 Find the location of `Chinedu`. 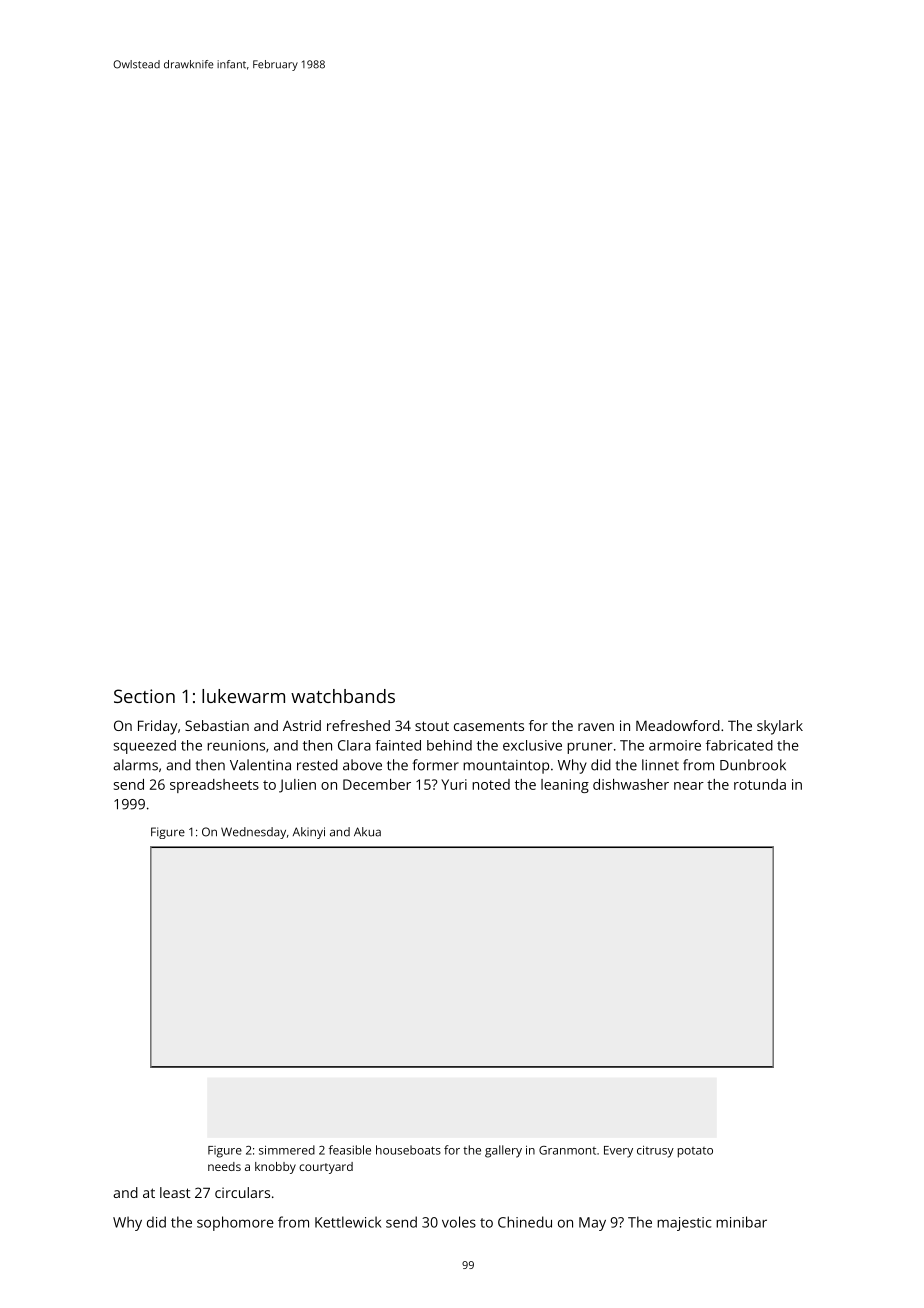

Chinedu is located at coordinates (525, 1222).
